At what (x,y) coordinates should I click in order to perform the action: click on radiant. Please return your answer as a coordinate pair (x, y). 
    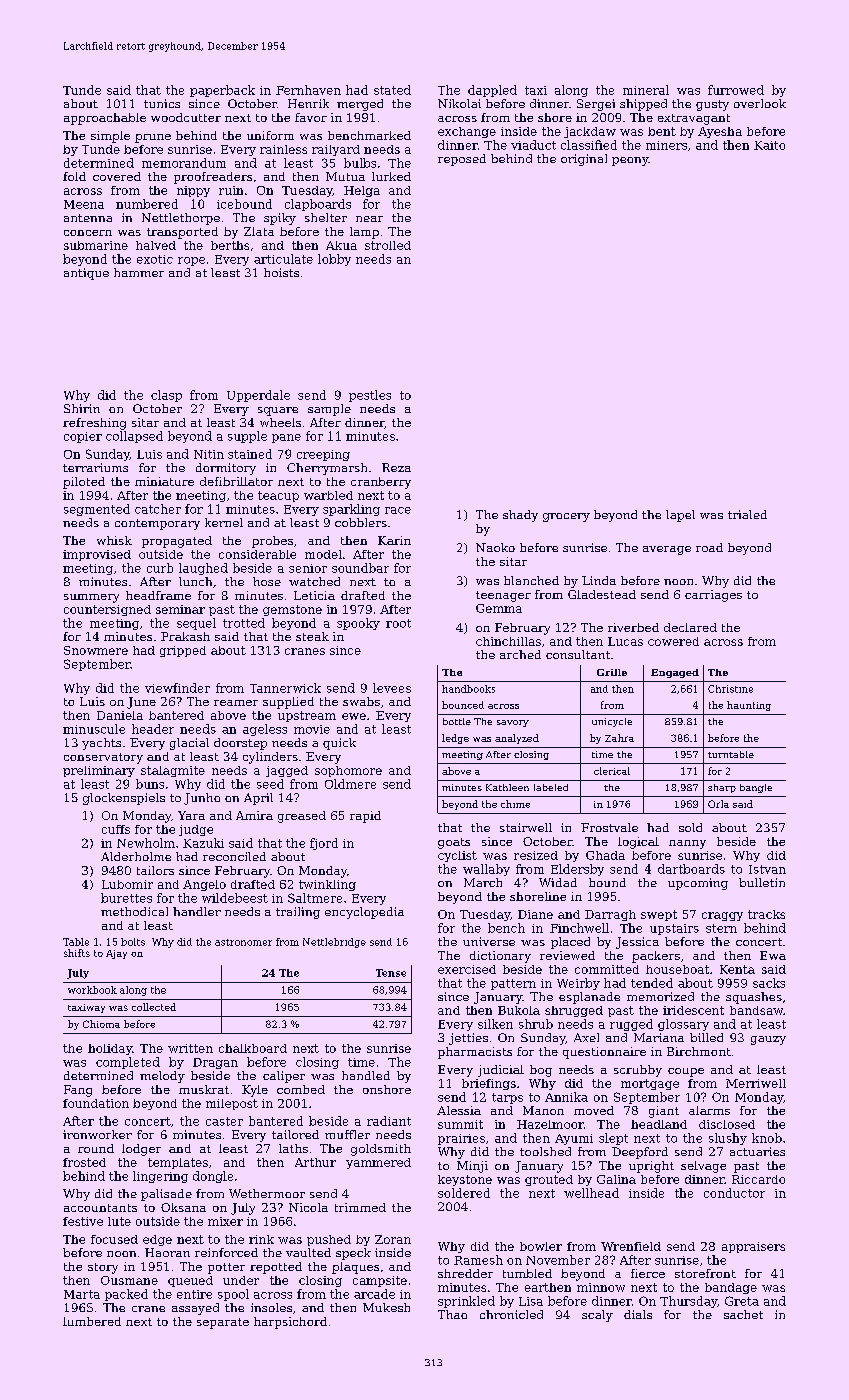
    Looking at the image, I should click on (389, 1121).
